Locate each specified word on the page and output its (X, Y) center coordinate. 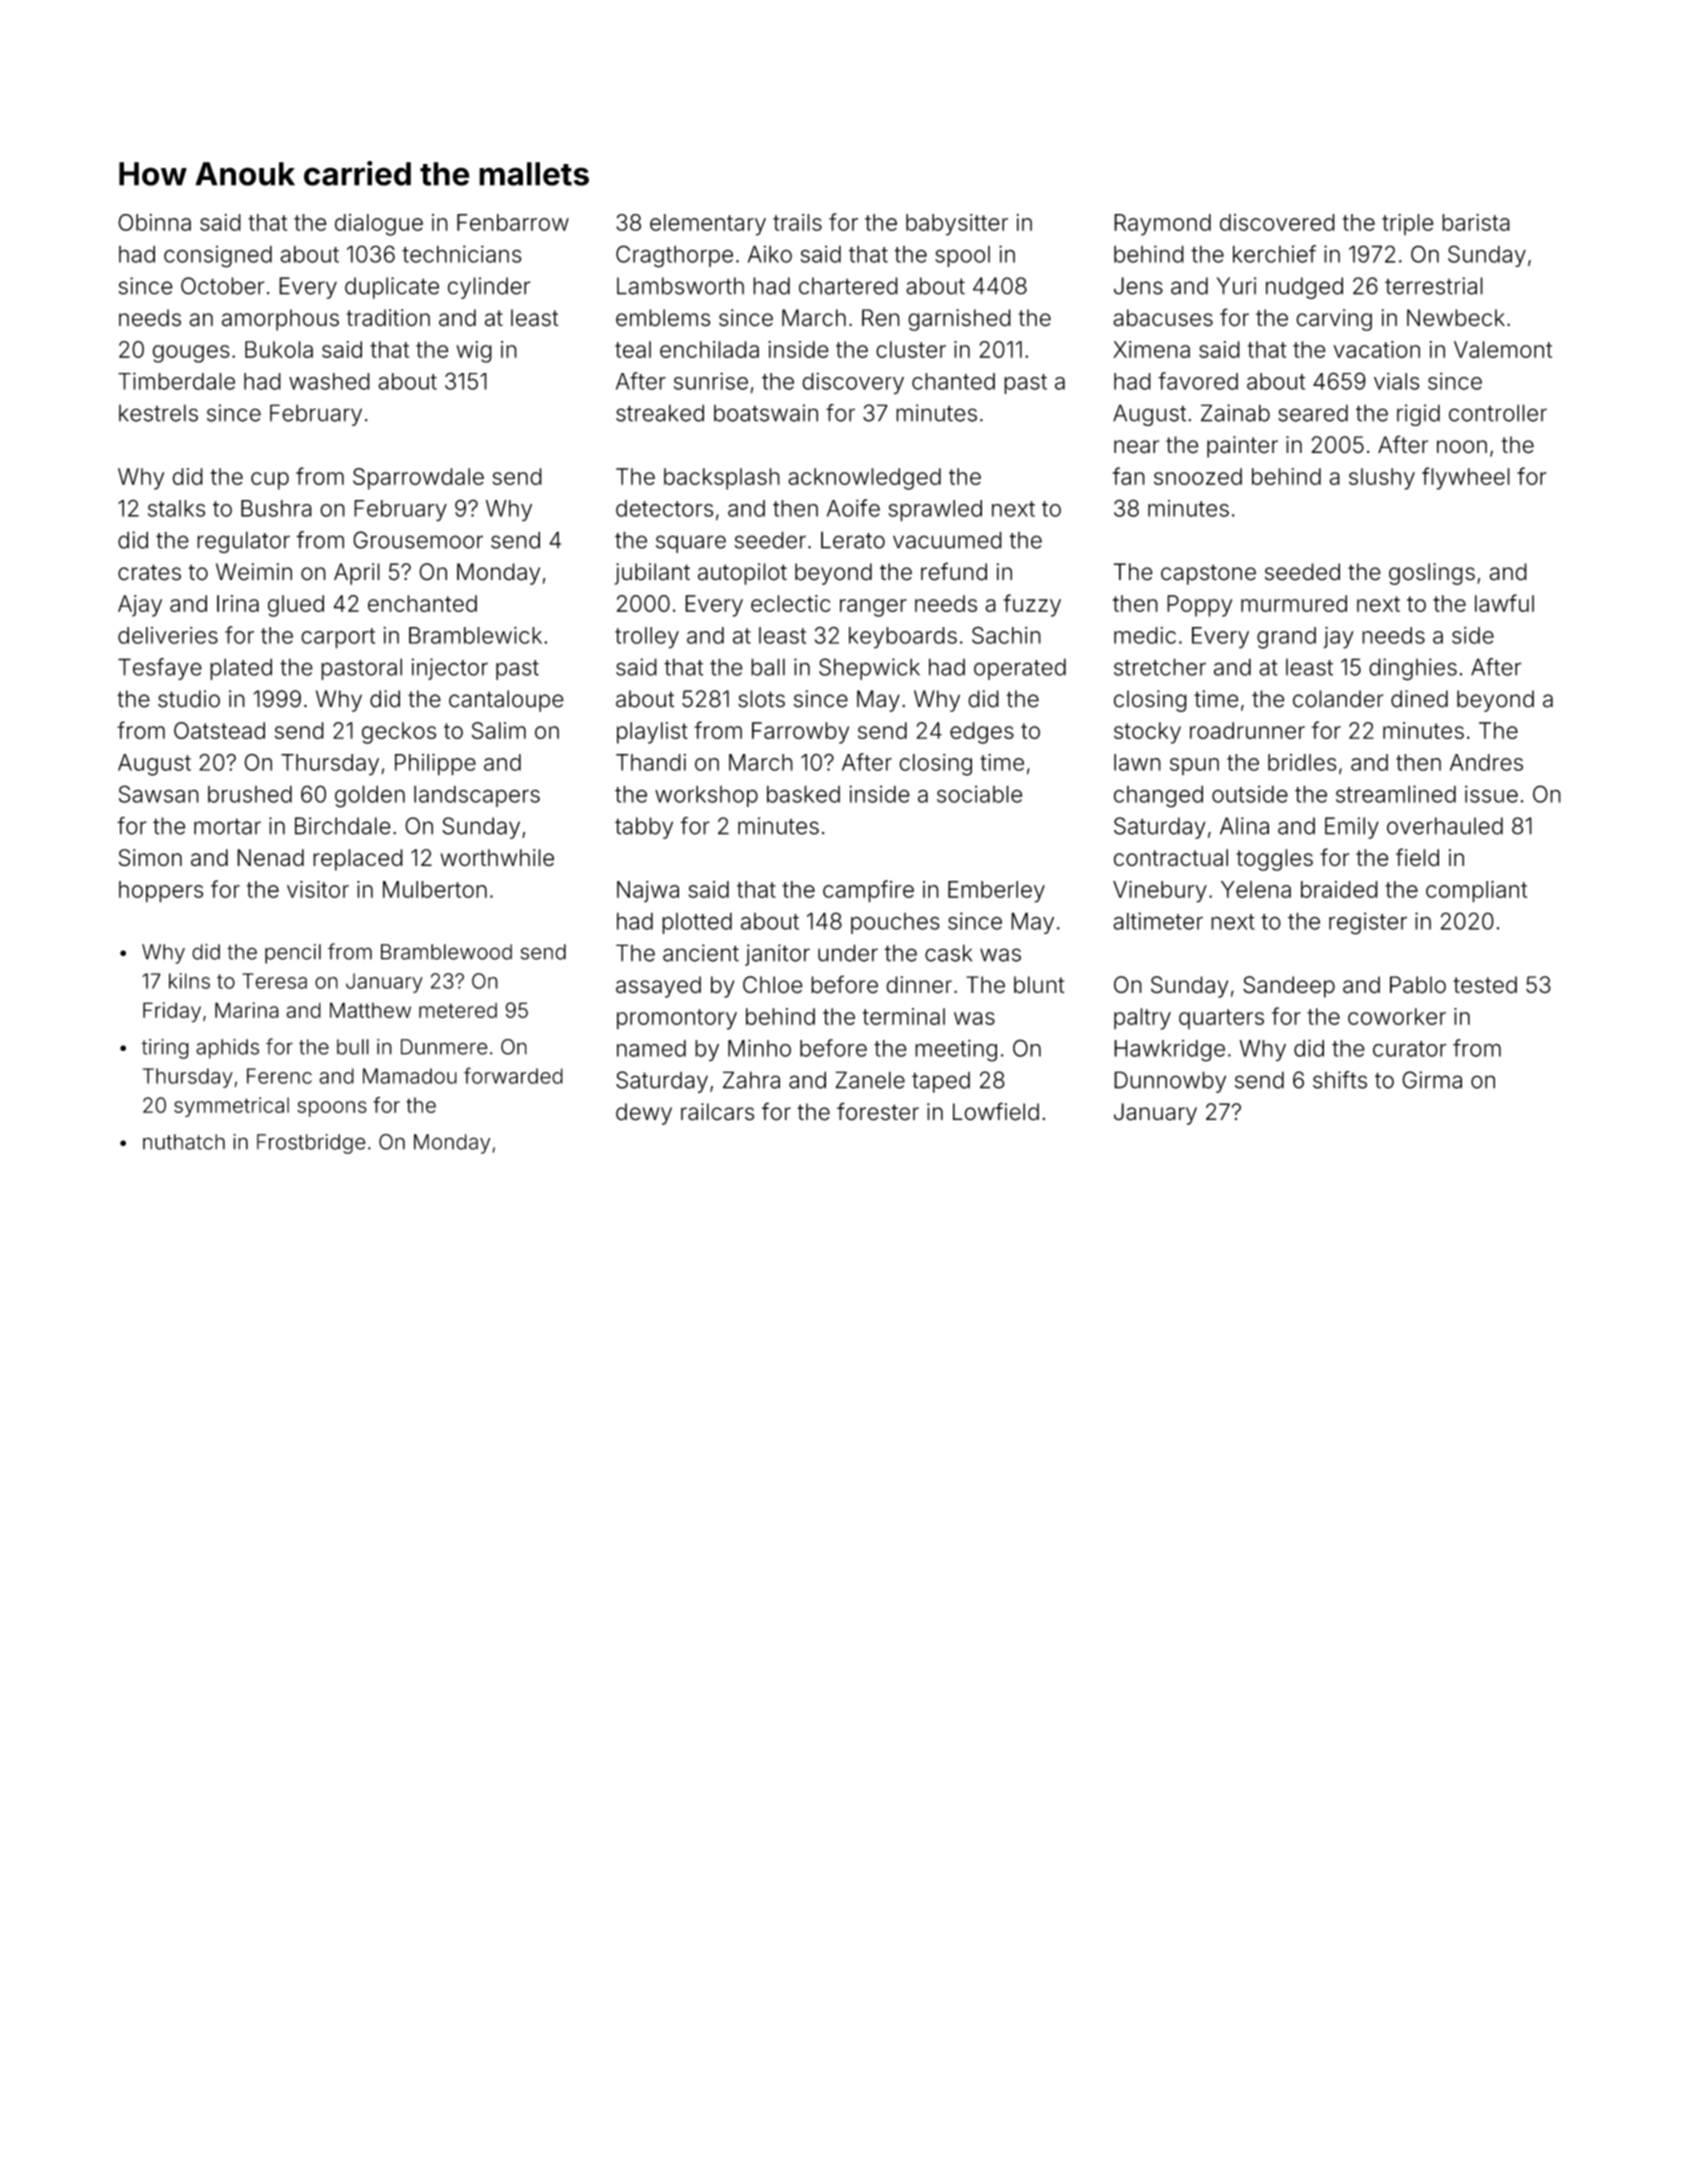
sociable (979, 794)
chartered (848, 286)
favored (1198, 381)
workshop (706, 796)
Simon (150, 858)
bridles (1302, 762)
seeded (1302, 572)
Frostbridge (311, 1144)
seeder (770, 540)
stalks (176, 508)
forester (878, 1111)
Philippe (435, 764)
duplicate (392, 288)
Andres (1486, 762)
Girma (1432, 1080)
